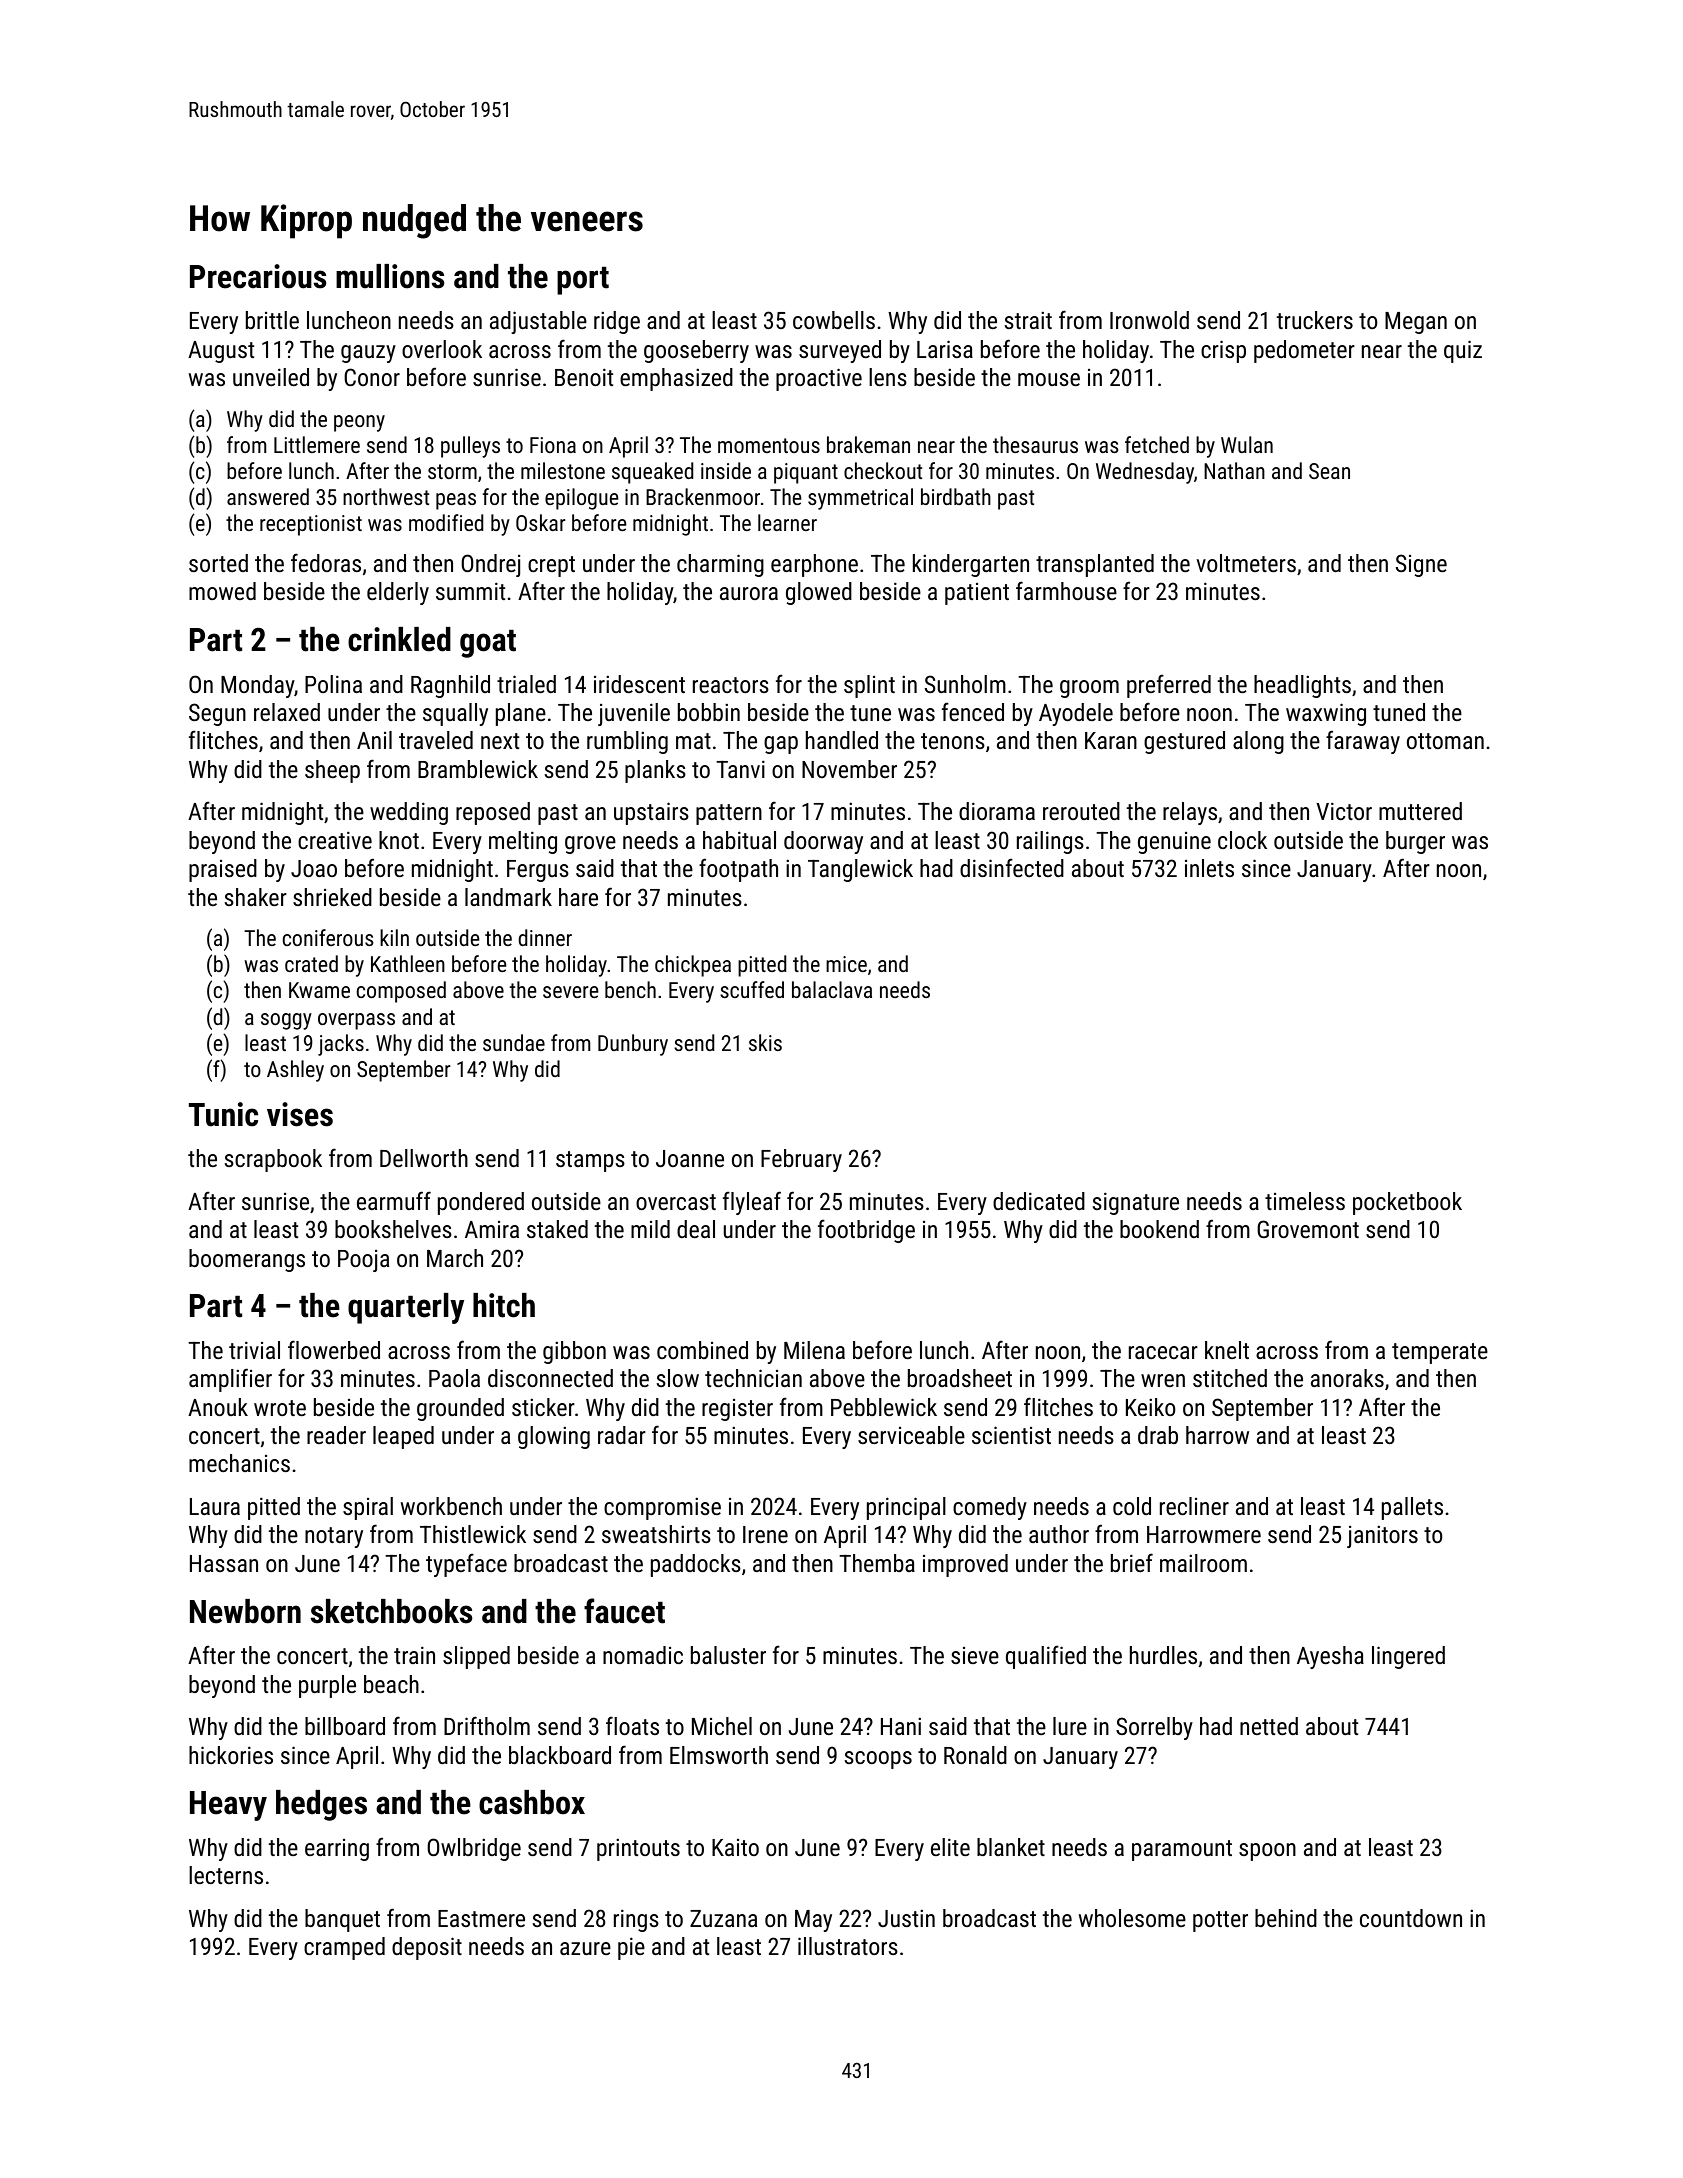  What do you see at coordinates (492, 1229) in the document?
I see `Amira` at bounding box center [492, 1229].
